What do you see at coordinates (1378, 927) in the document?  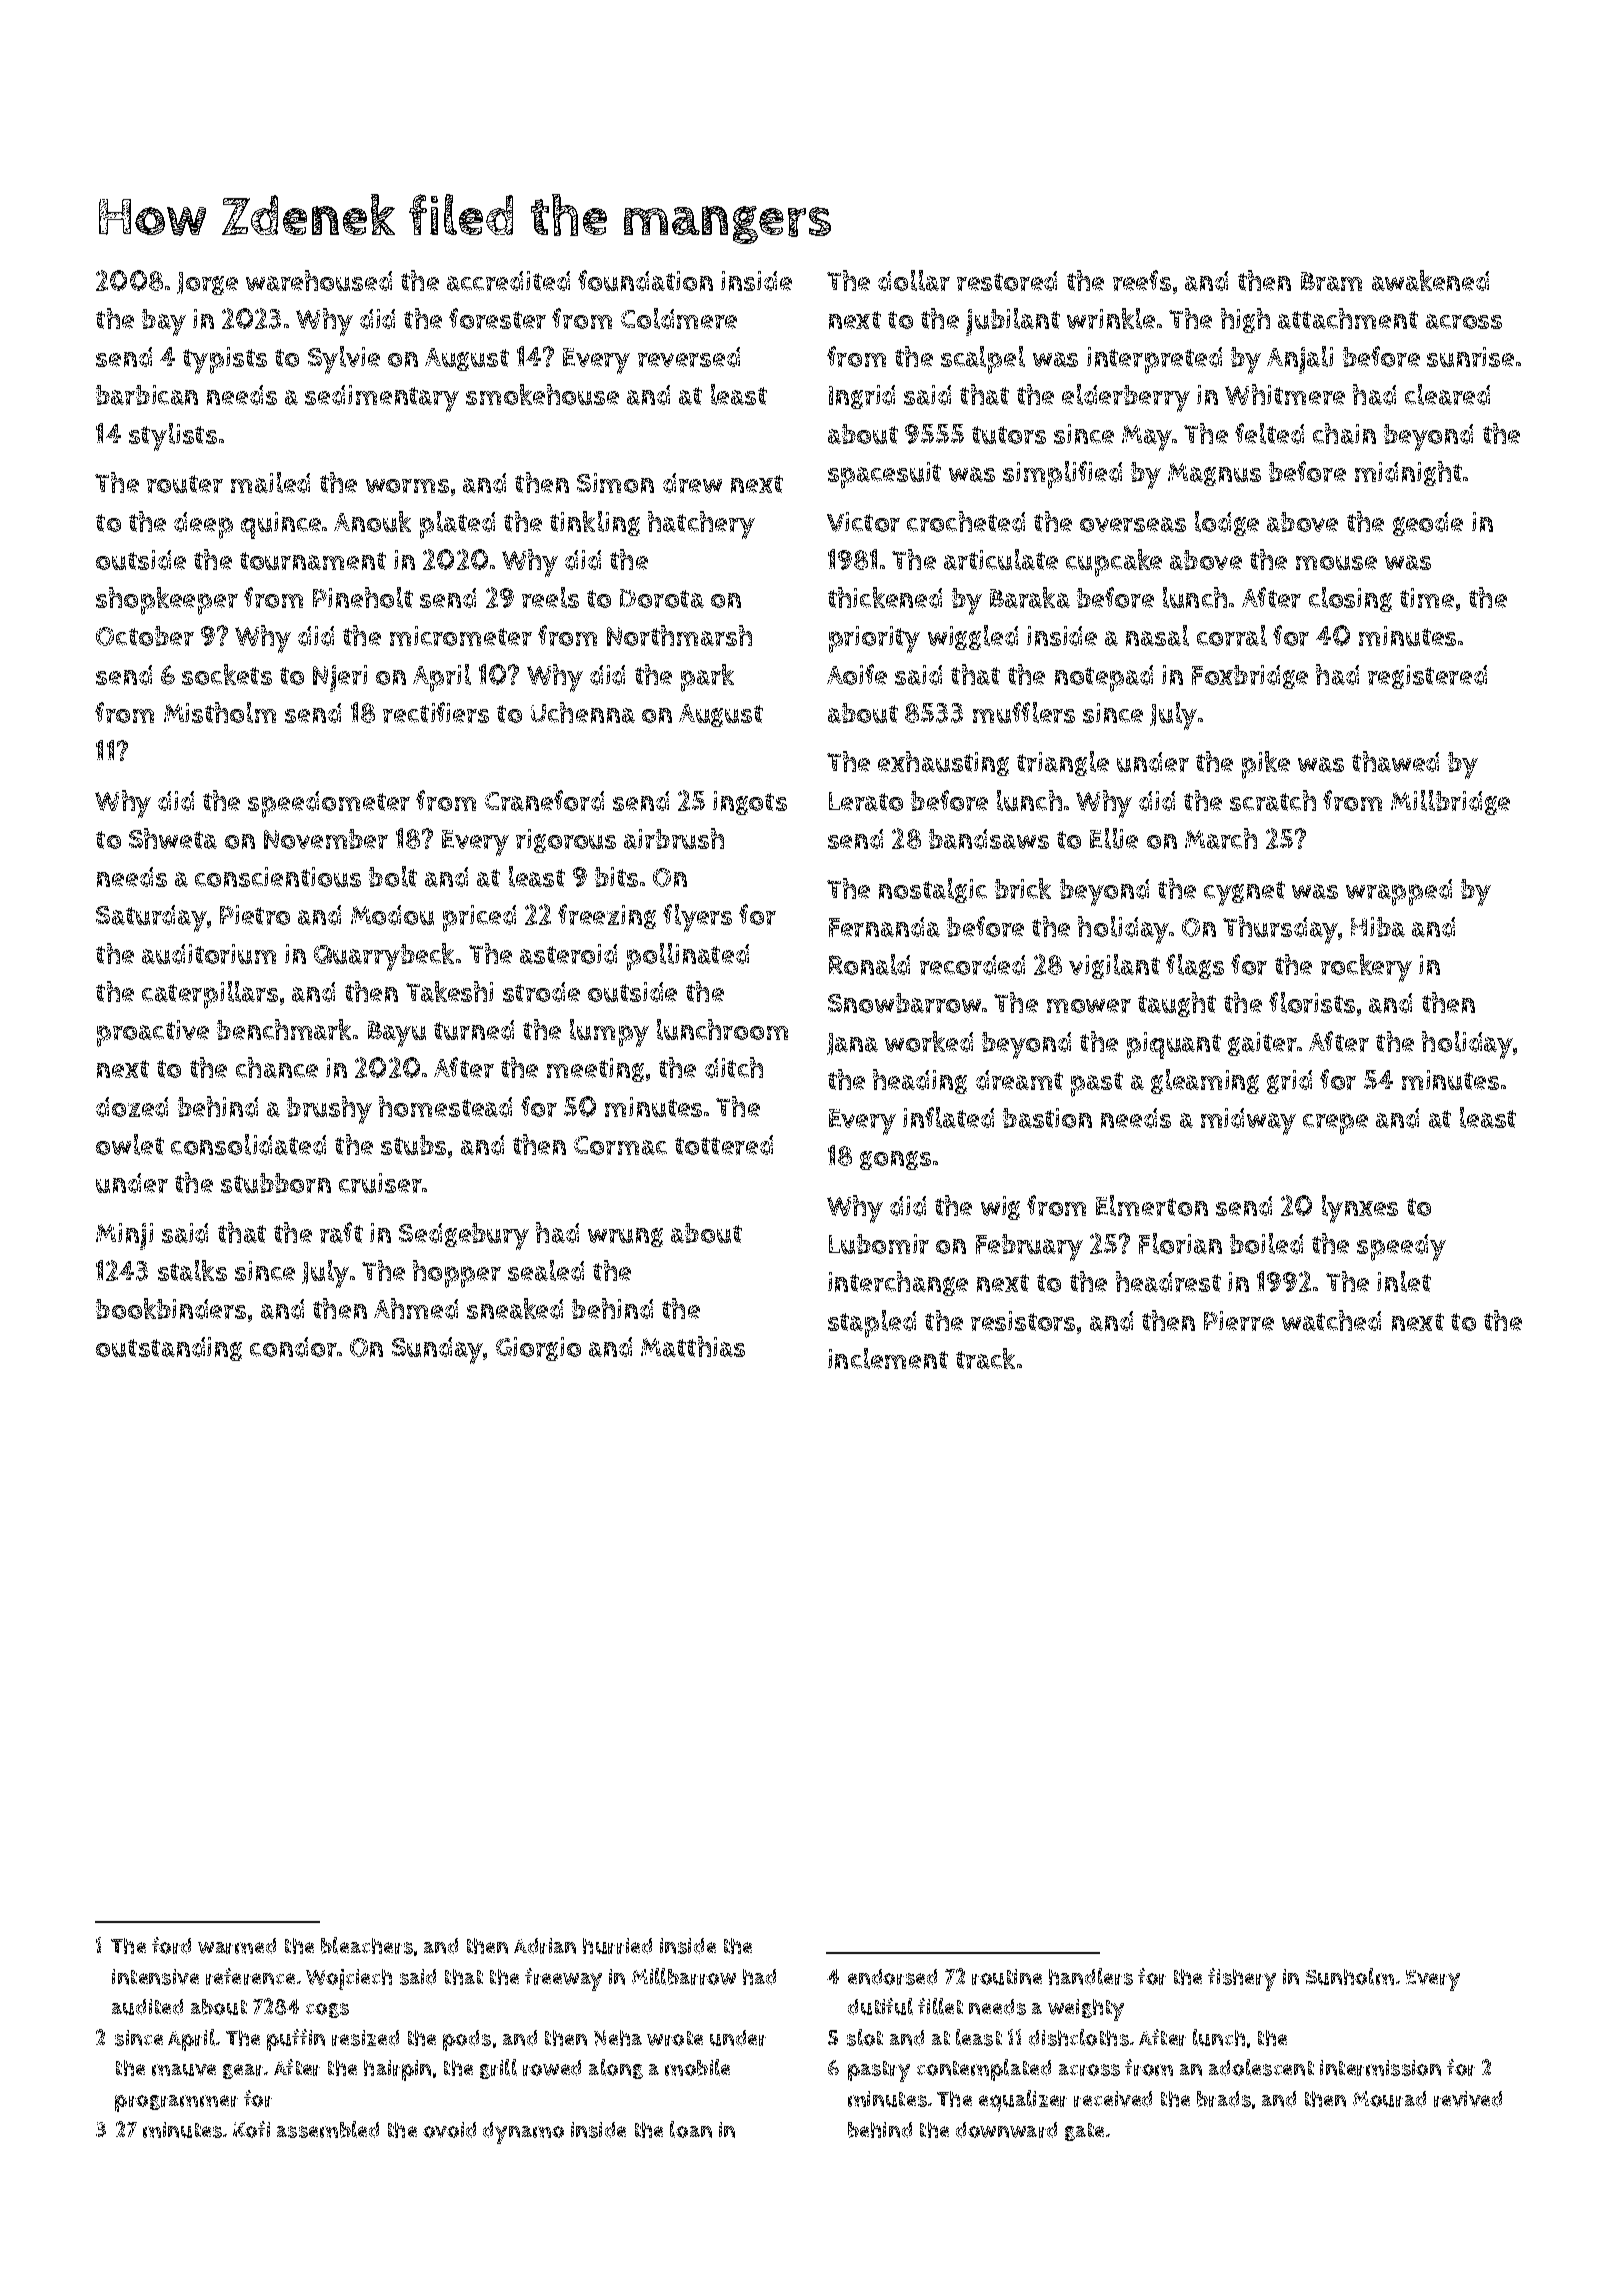 I see `Hiba` at bounding box center [1378, 927].
